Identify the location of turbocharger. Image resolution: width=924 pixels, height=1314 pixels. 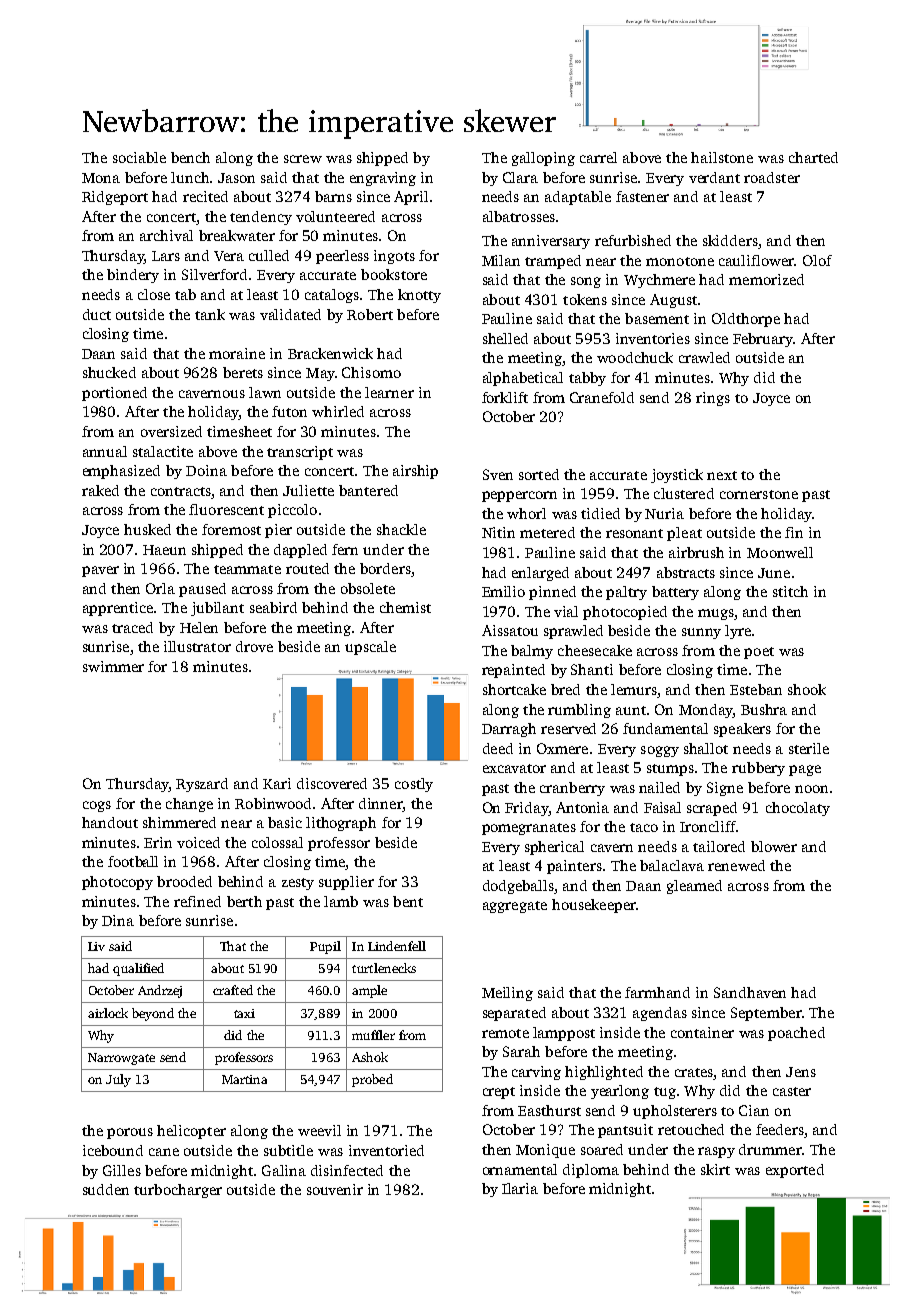
(178, 1191).
